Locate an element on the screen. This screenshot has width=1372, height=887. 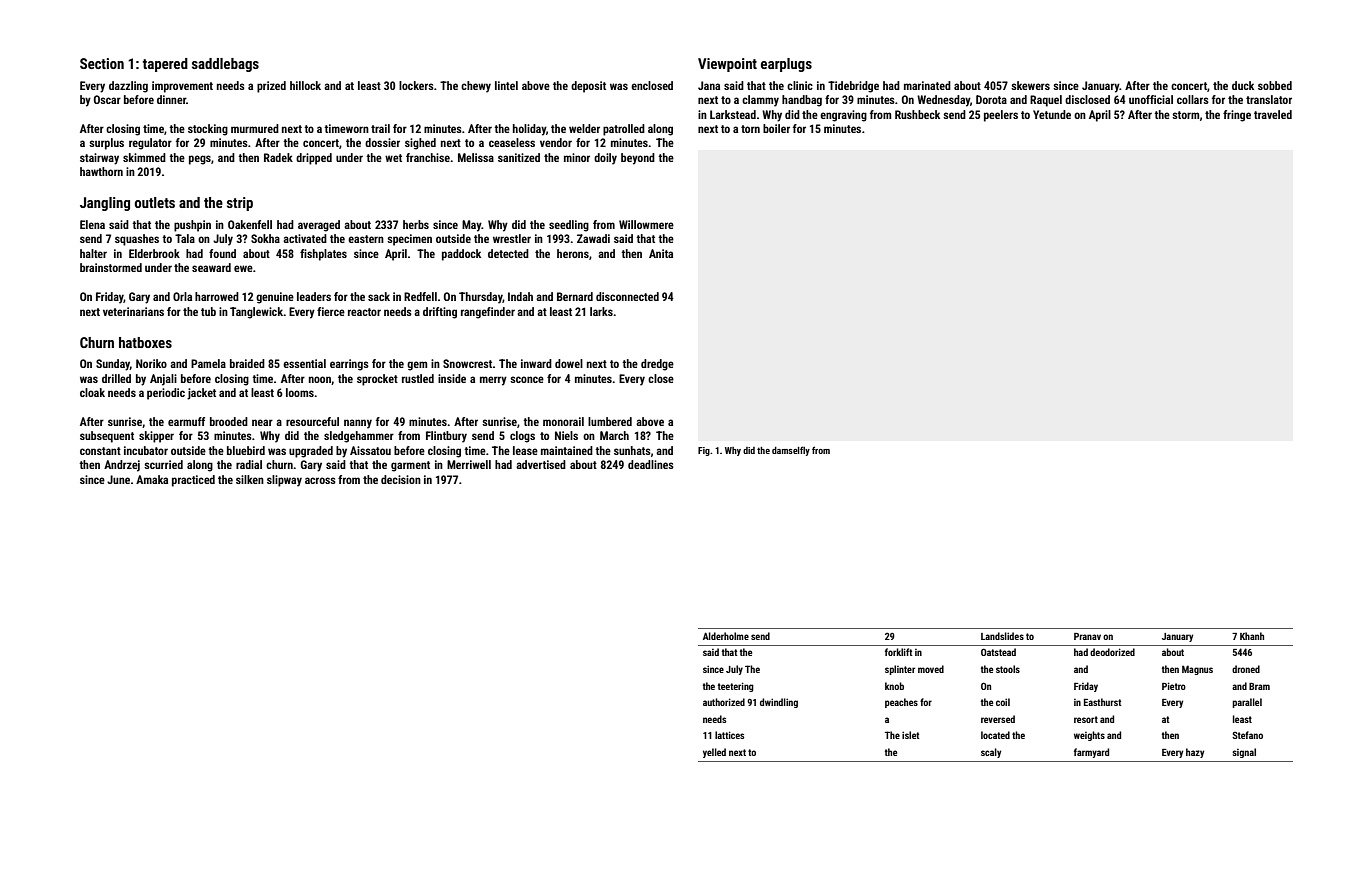
yelled is located at coordinates (714, 753).
